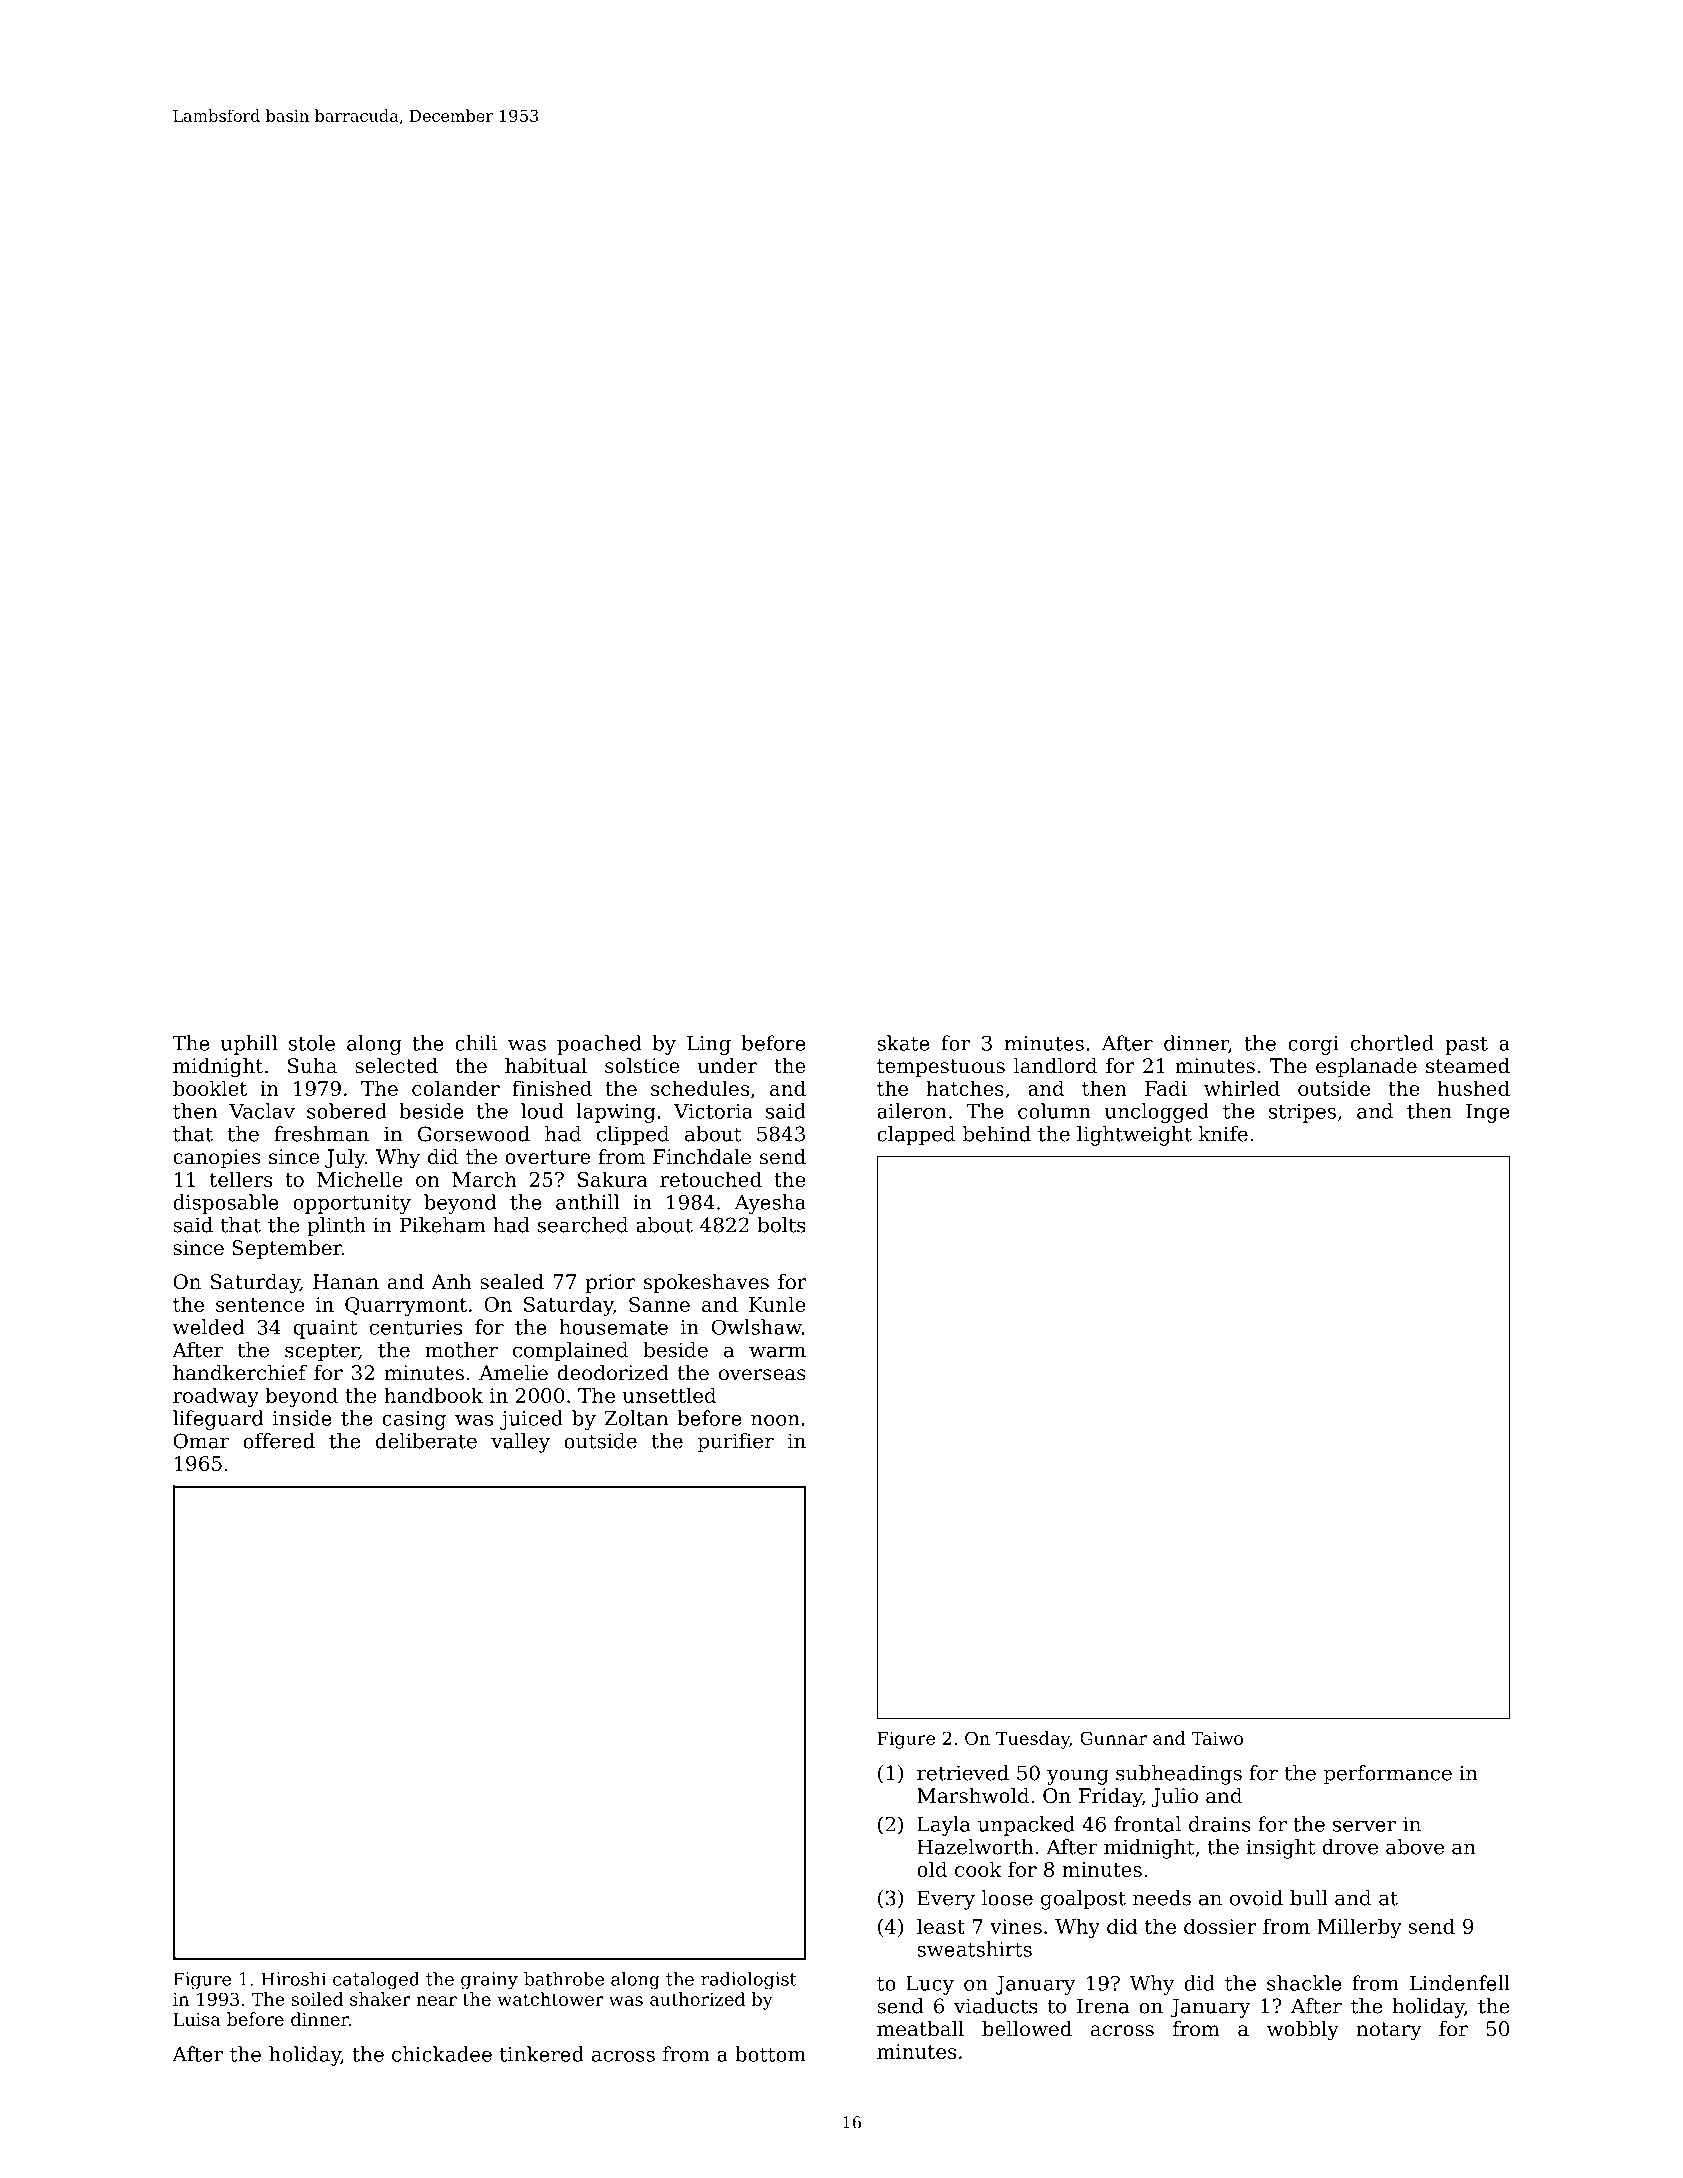  What do you see at coordinates (775, 1420) in the screenshot?
I see `noon` at bounding box center [775, 1420].
